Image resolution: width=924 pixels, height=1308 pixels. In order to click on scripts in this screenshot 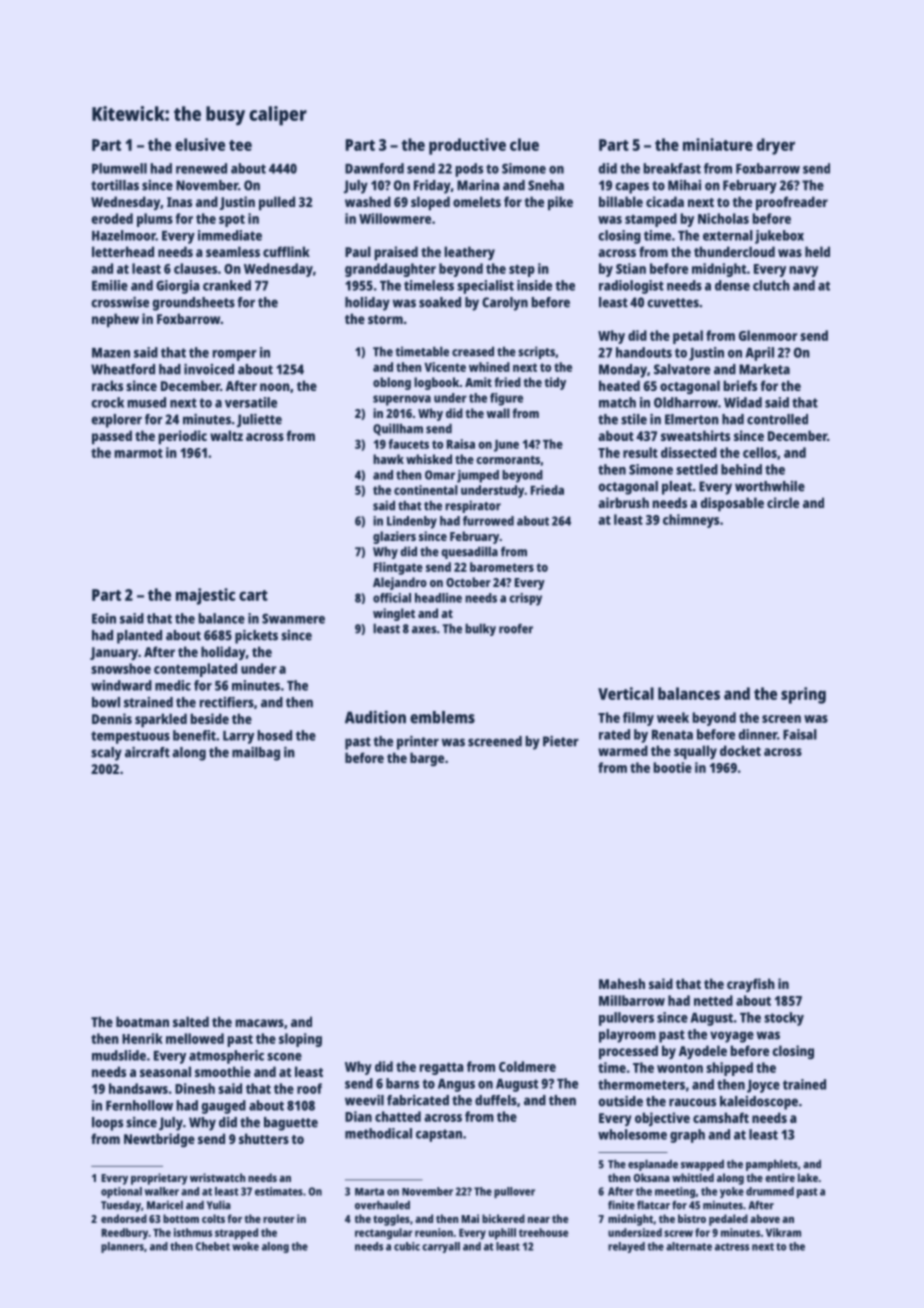, I will do `click(536, 352)`.
